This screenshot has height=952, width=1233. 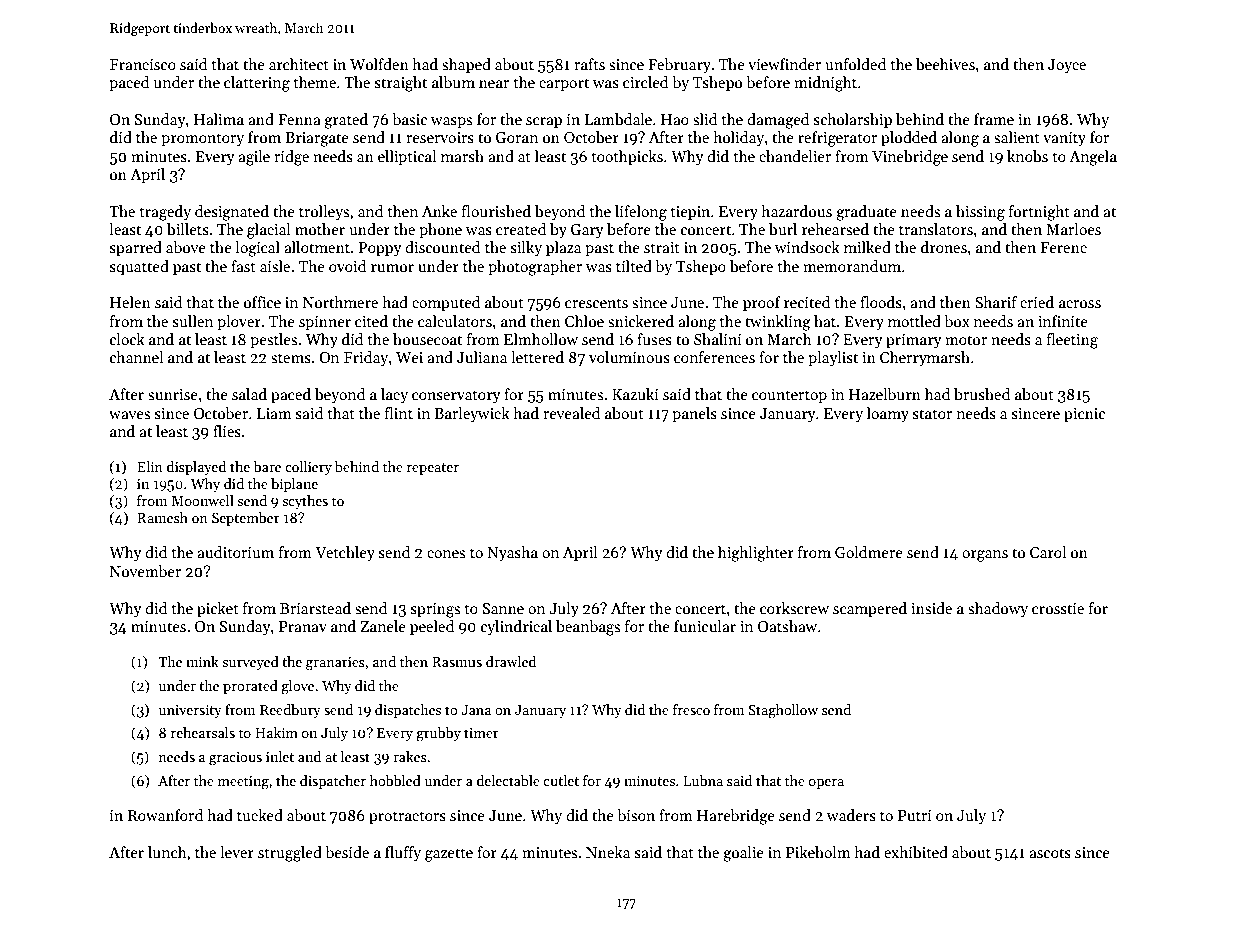 What do you see at coordinates (535, 268) in the screenshot?
I see `photographer` at bounding box center [535, 268].
